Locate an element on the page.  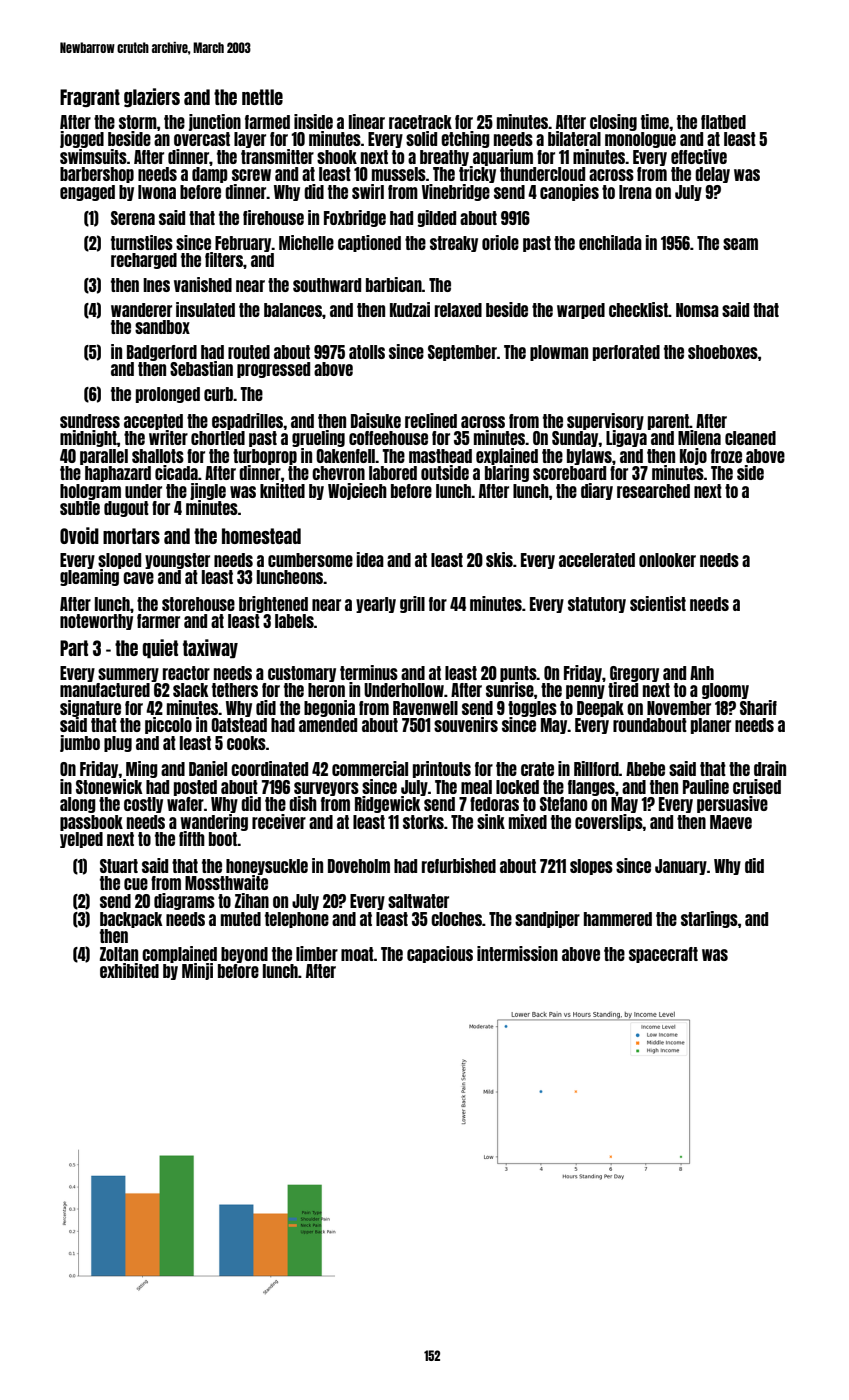
relaxed is located at coordinates (458, 310).
